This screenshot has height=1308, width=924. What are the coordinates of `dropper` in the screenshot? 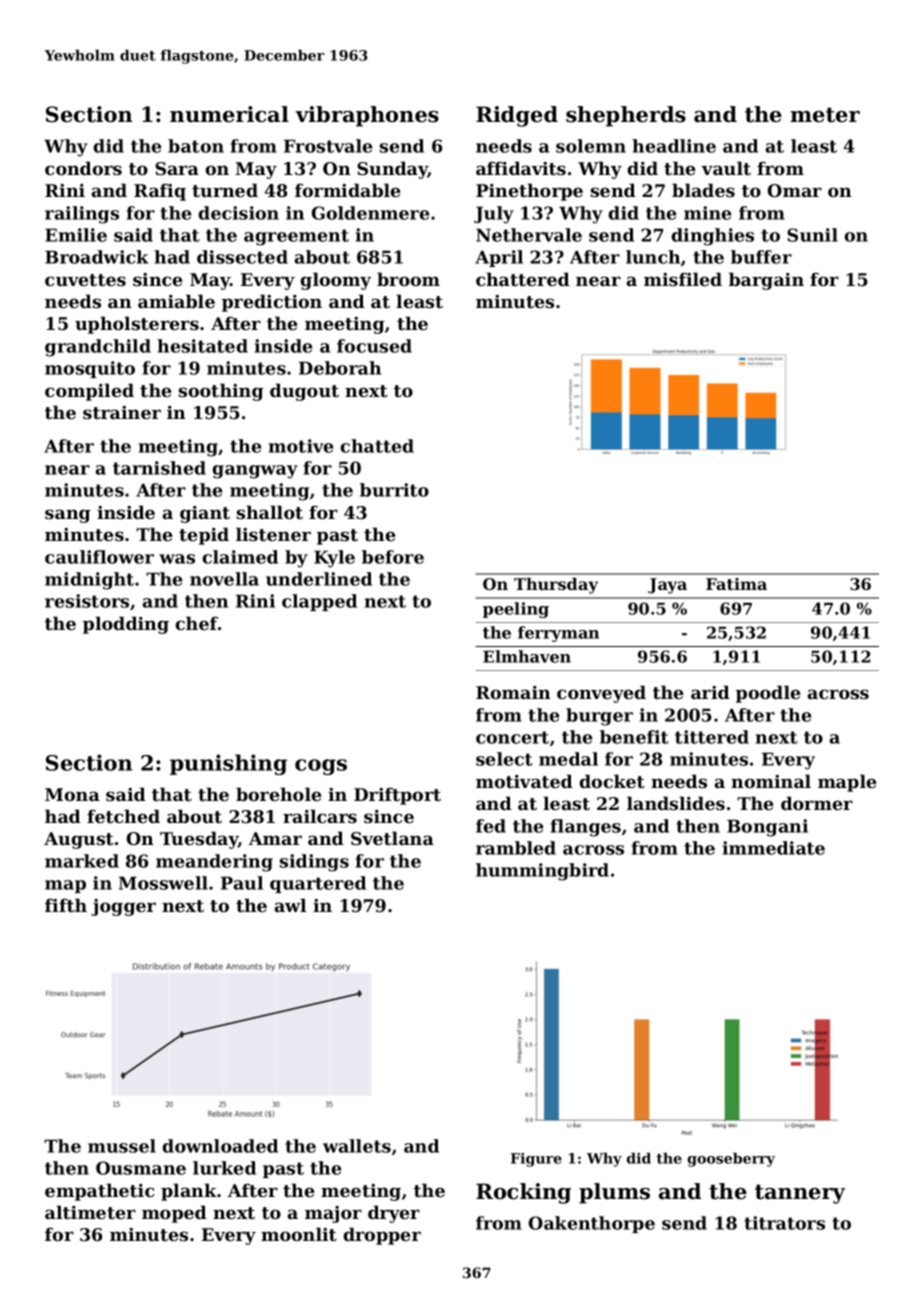 It's located at (382, 1236).
